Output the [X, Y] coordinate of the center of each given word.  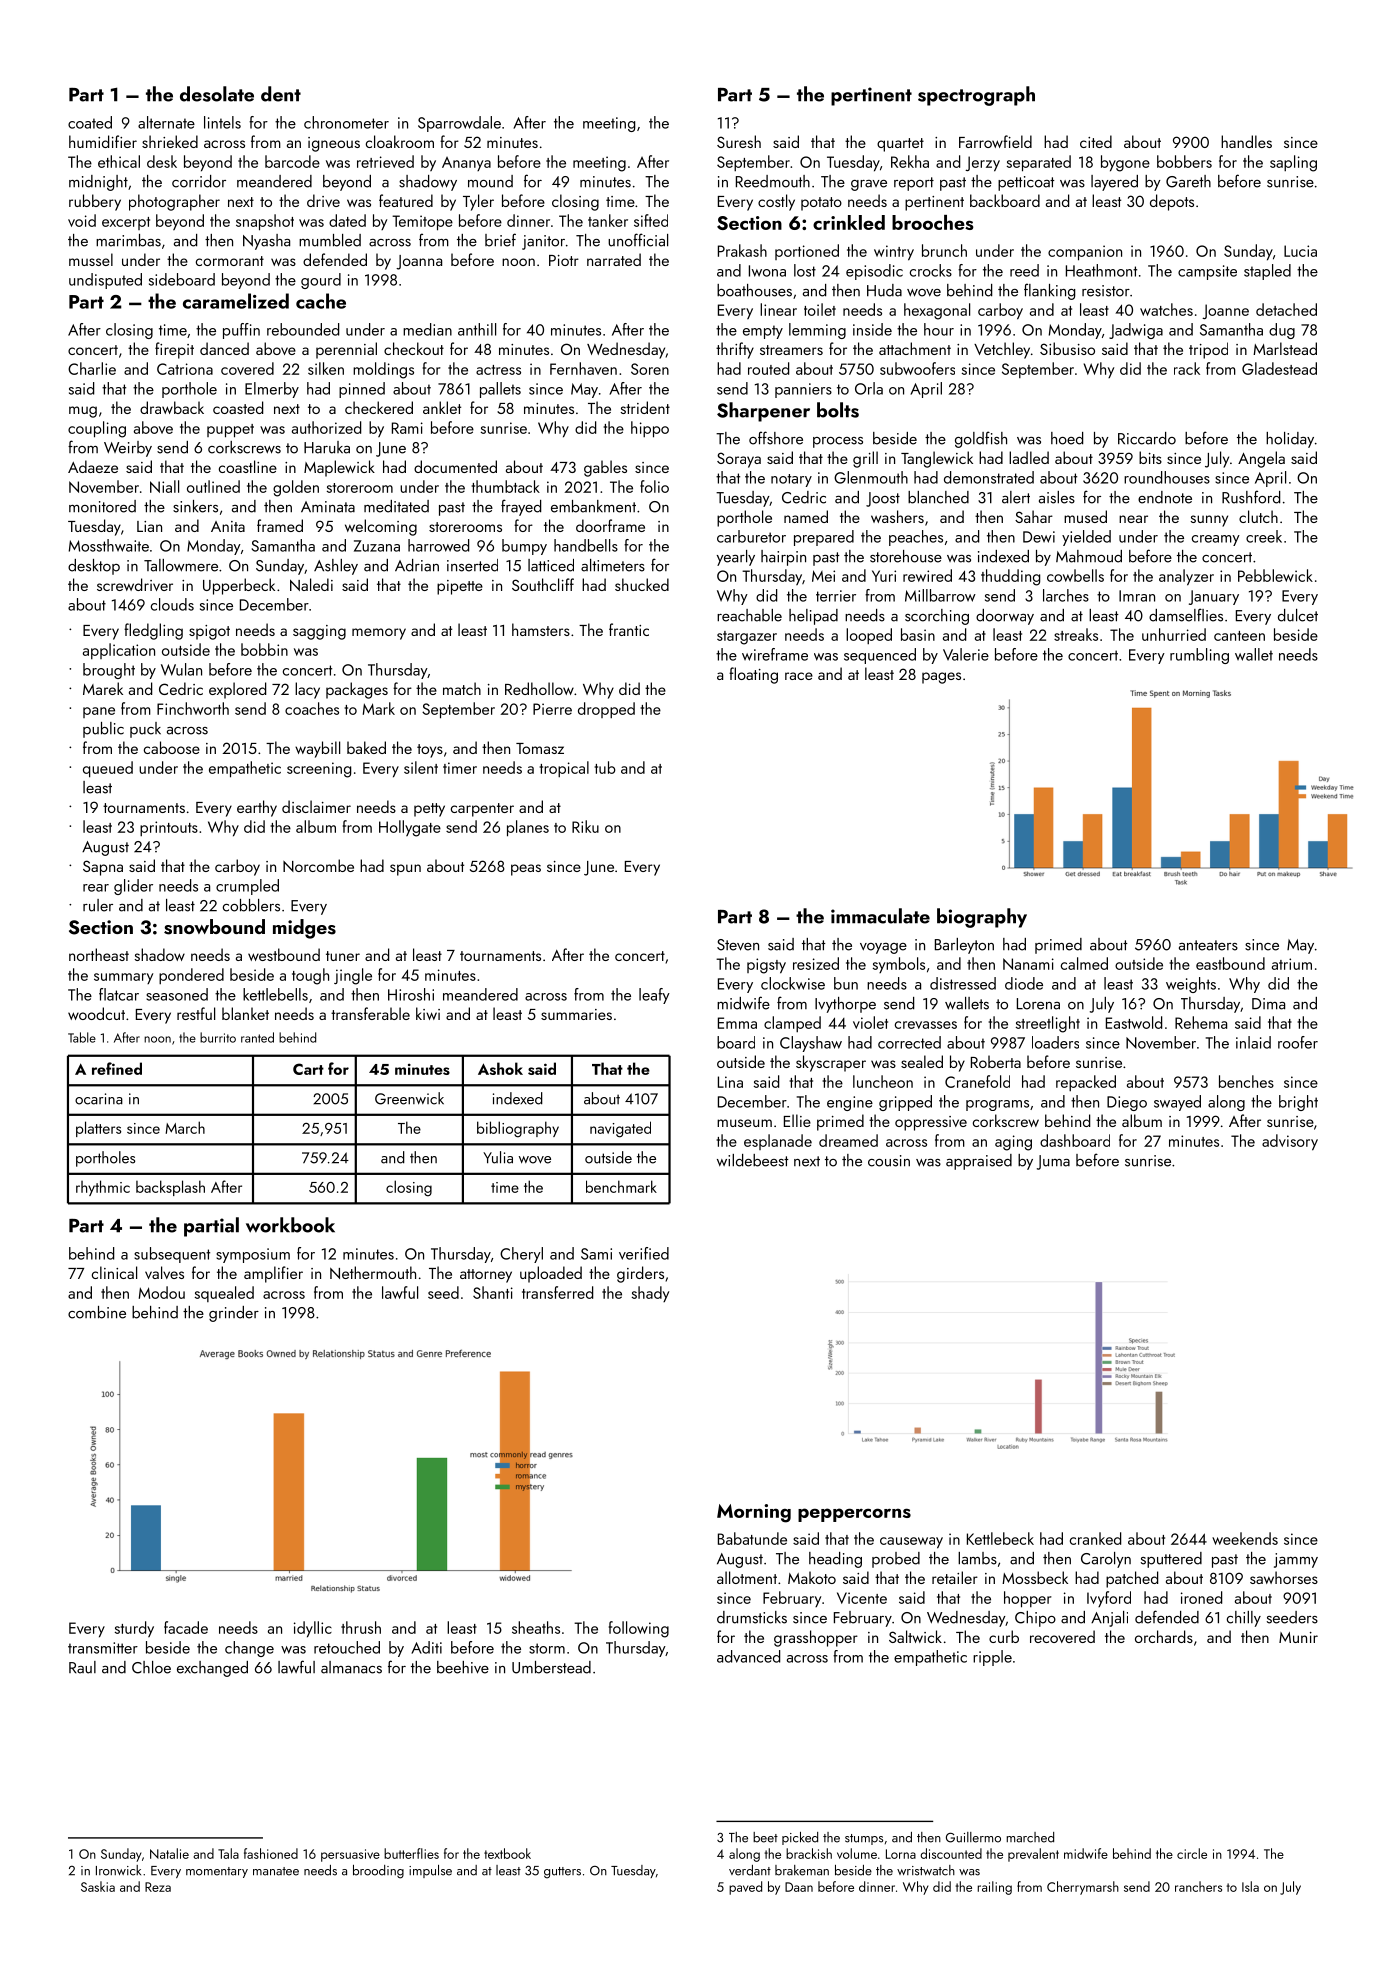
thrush [361, 1627]
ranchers [1198, 1886]
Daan [799, 1887]
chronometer [346, 122]
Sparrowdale [459, 124]
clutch [1258, 516]
